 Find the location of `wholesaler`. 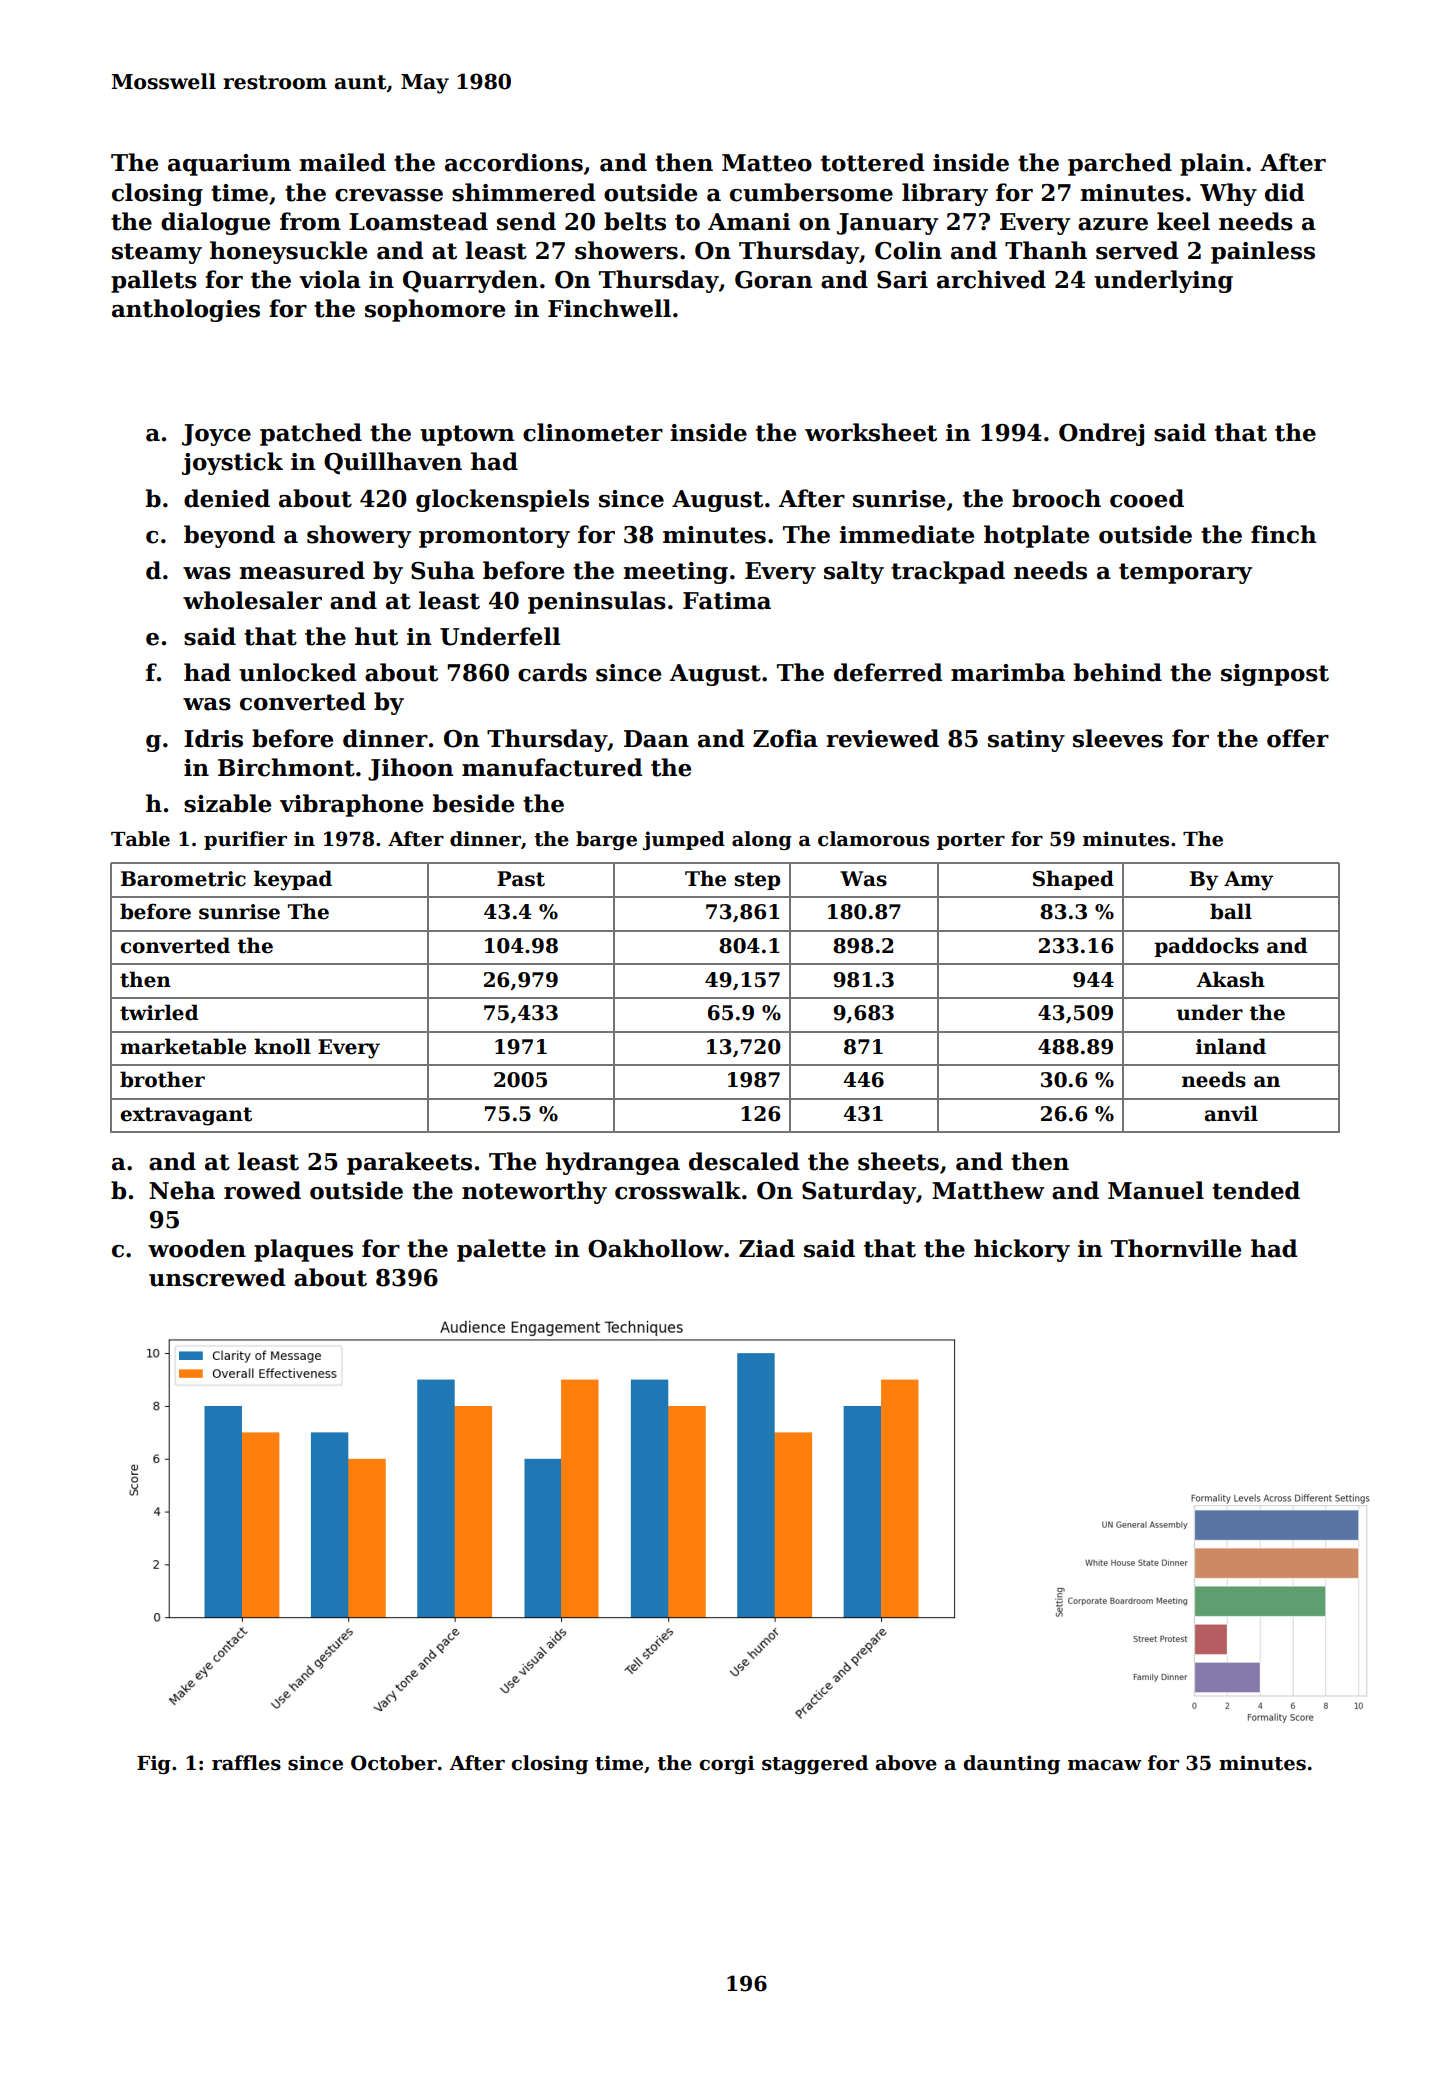

wholesaler is located at coordinates (252, 600).
